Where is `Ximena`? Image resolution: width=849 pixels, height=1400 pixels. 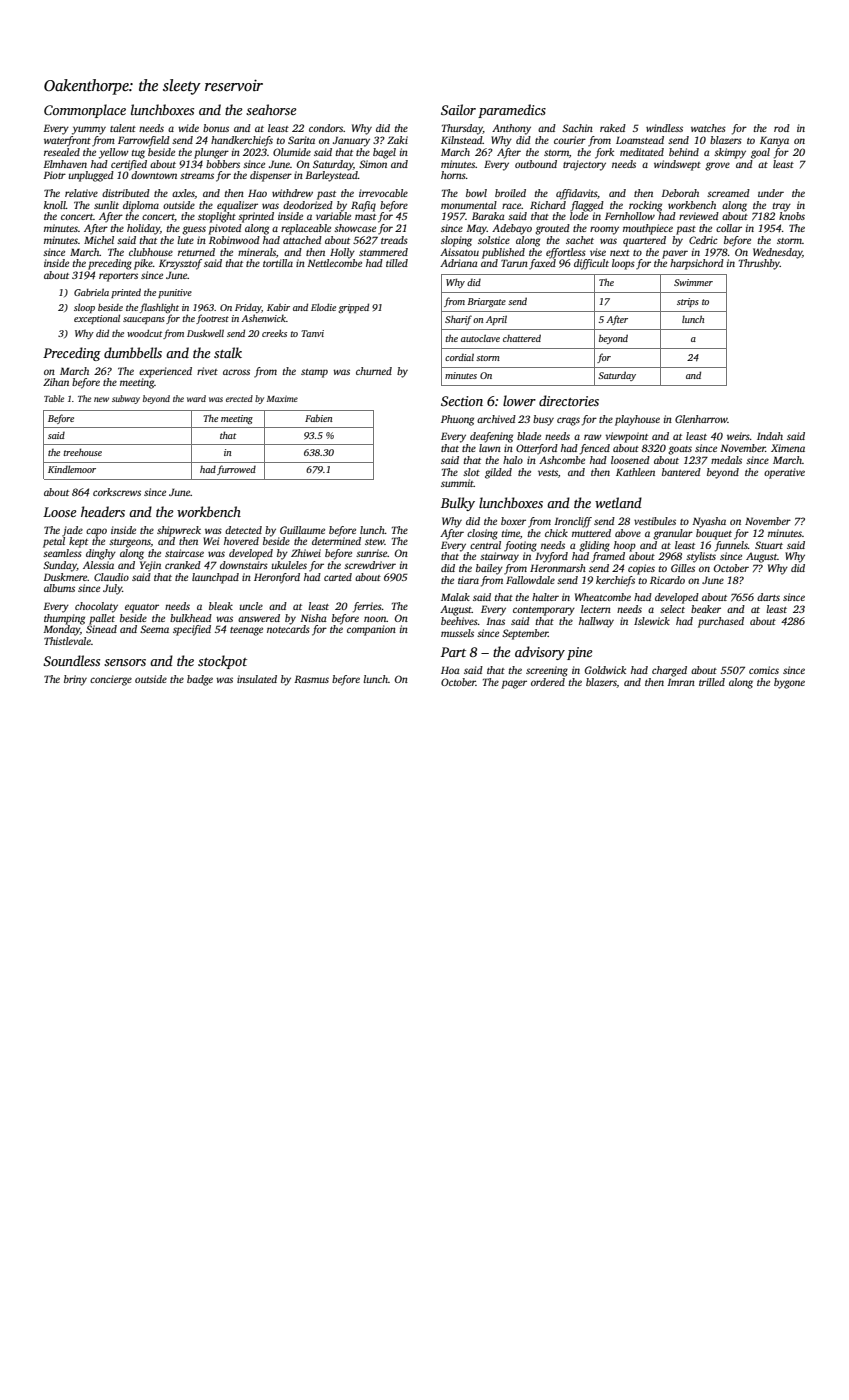 Ximena is located at coordinates (788, 448).
